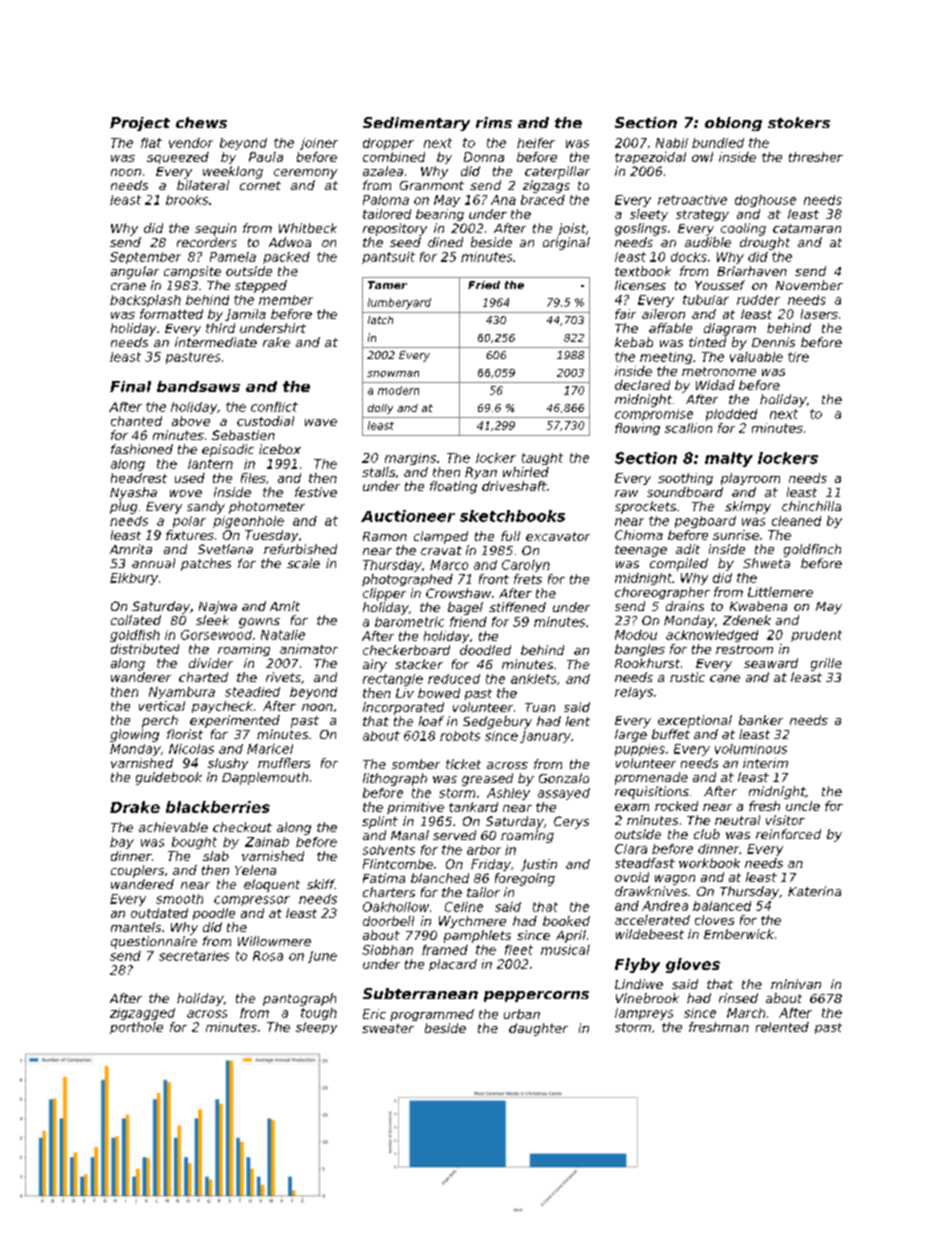  What do you see at coordinates (494, 122) in the screenshot?
I see `rims` at bounding box center [494, 122].
